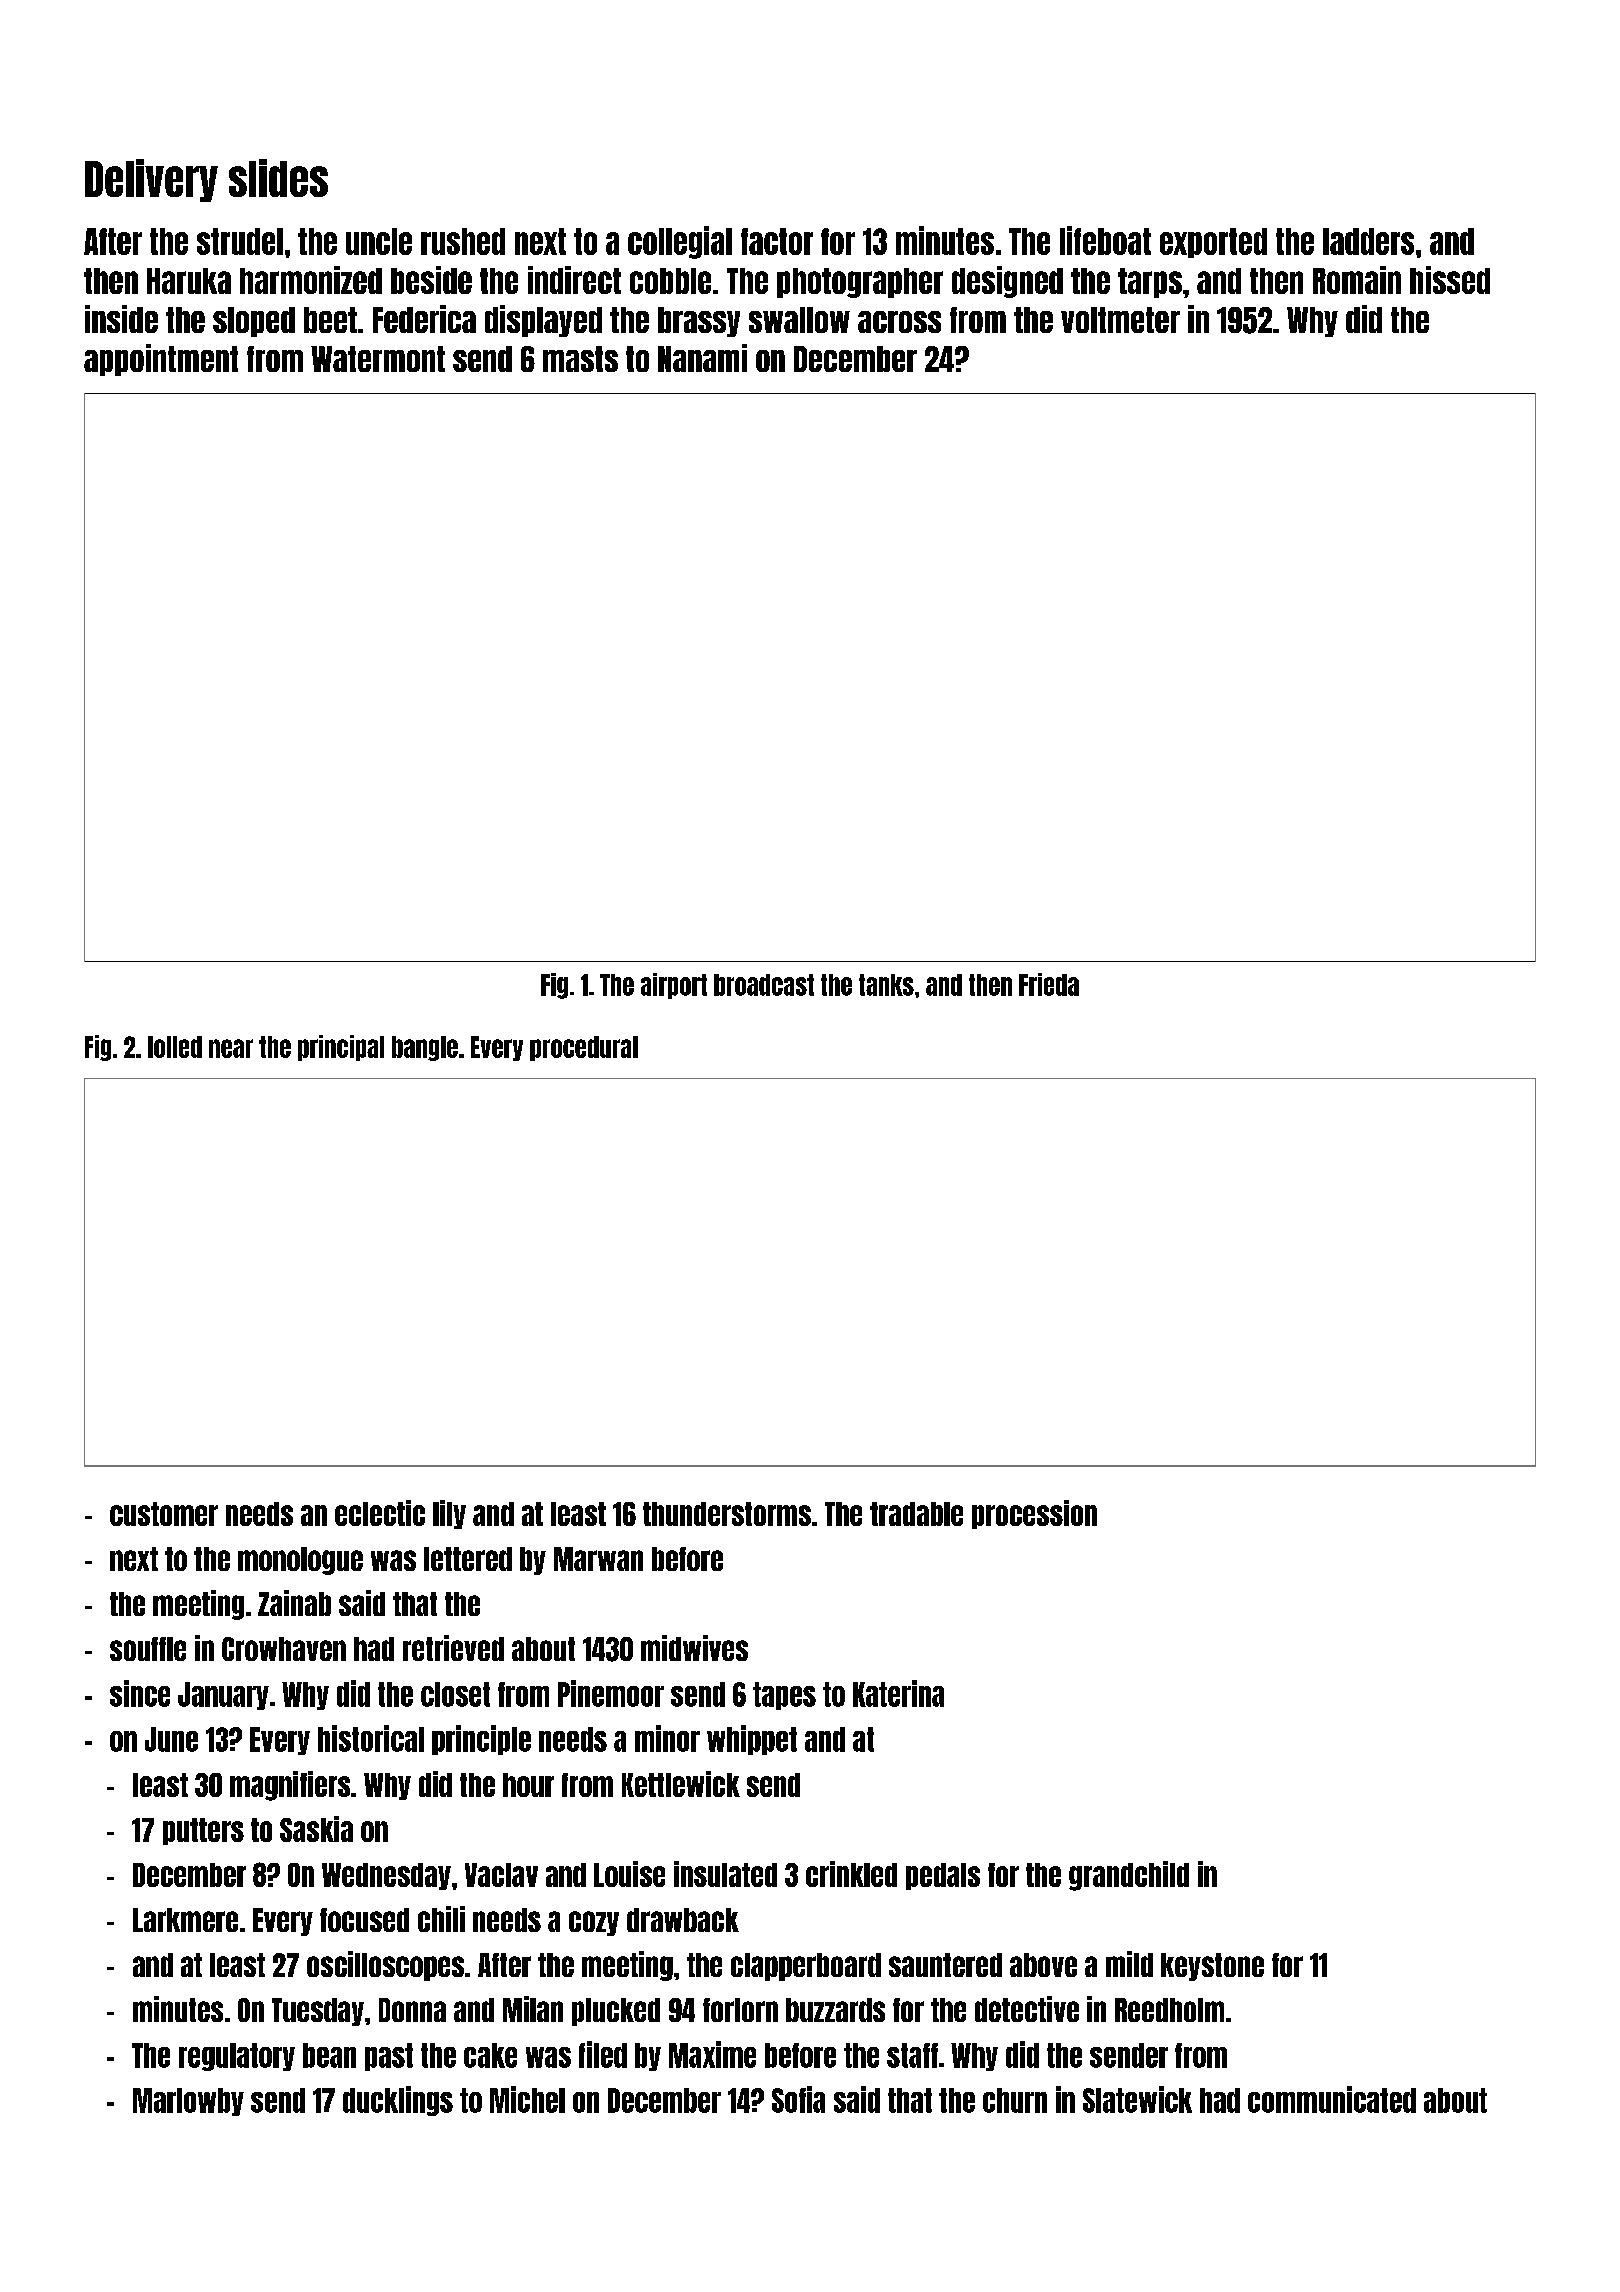  What do you see at coordinates (175, 1047) in the screenshot?
I see `lolled` at bounding box center [175, 1047].
